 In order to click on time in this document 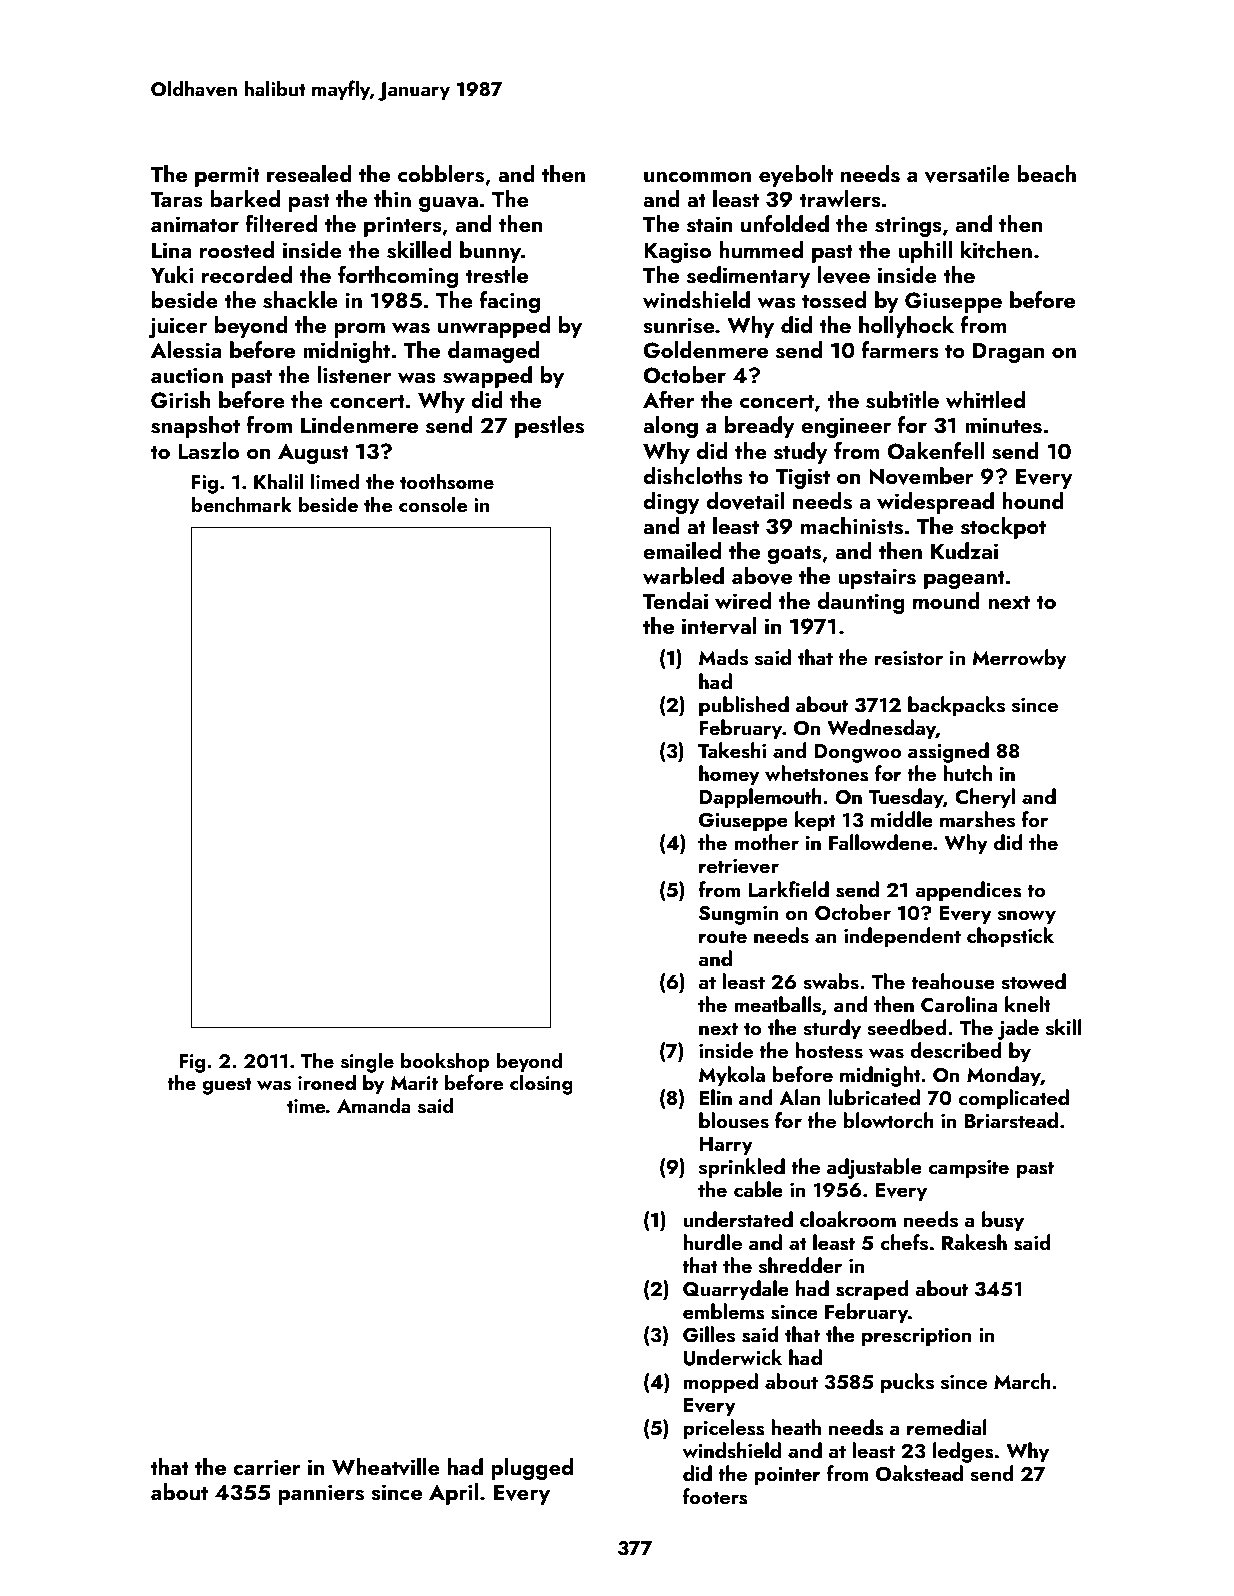, I will do `click(306, 1106)`.
